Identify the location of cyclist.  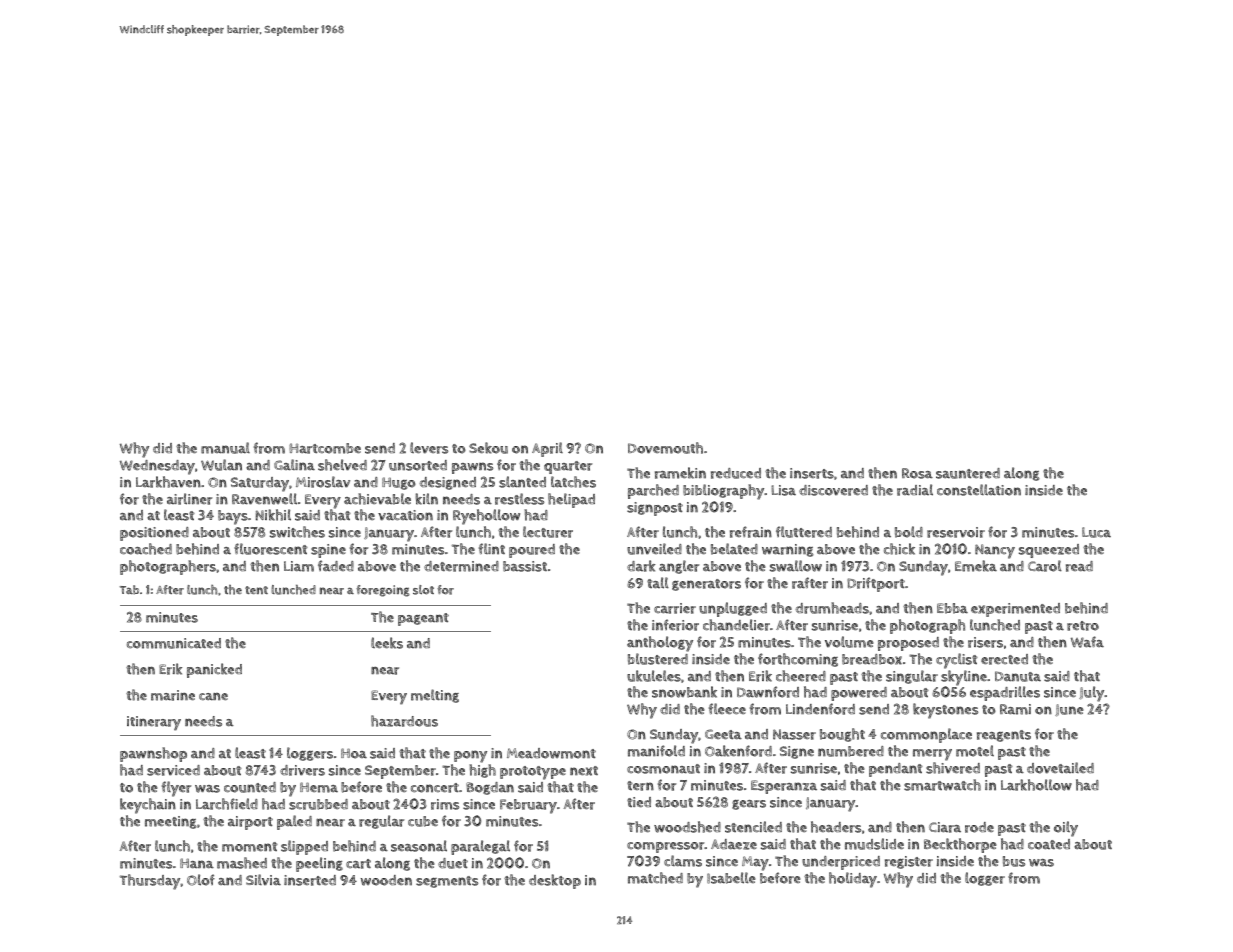
(957, 661).
